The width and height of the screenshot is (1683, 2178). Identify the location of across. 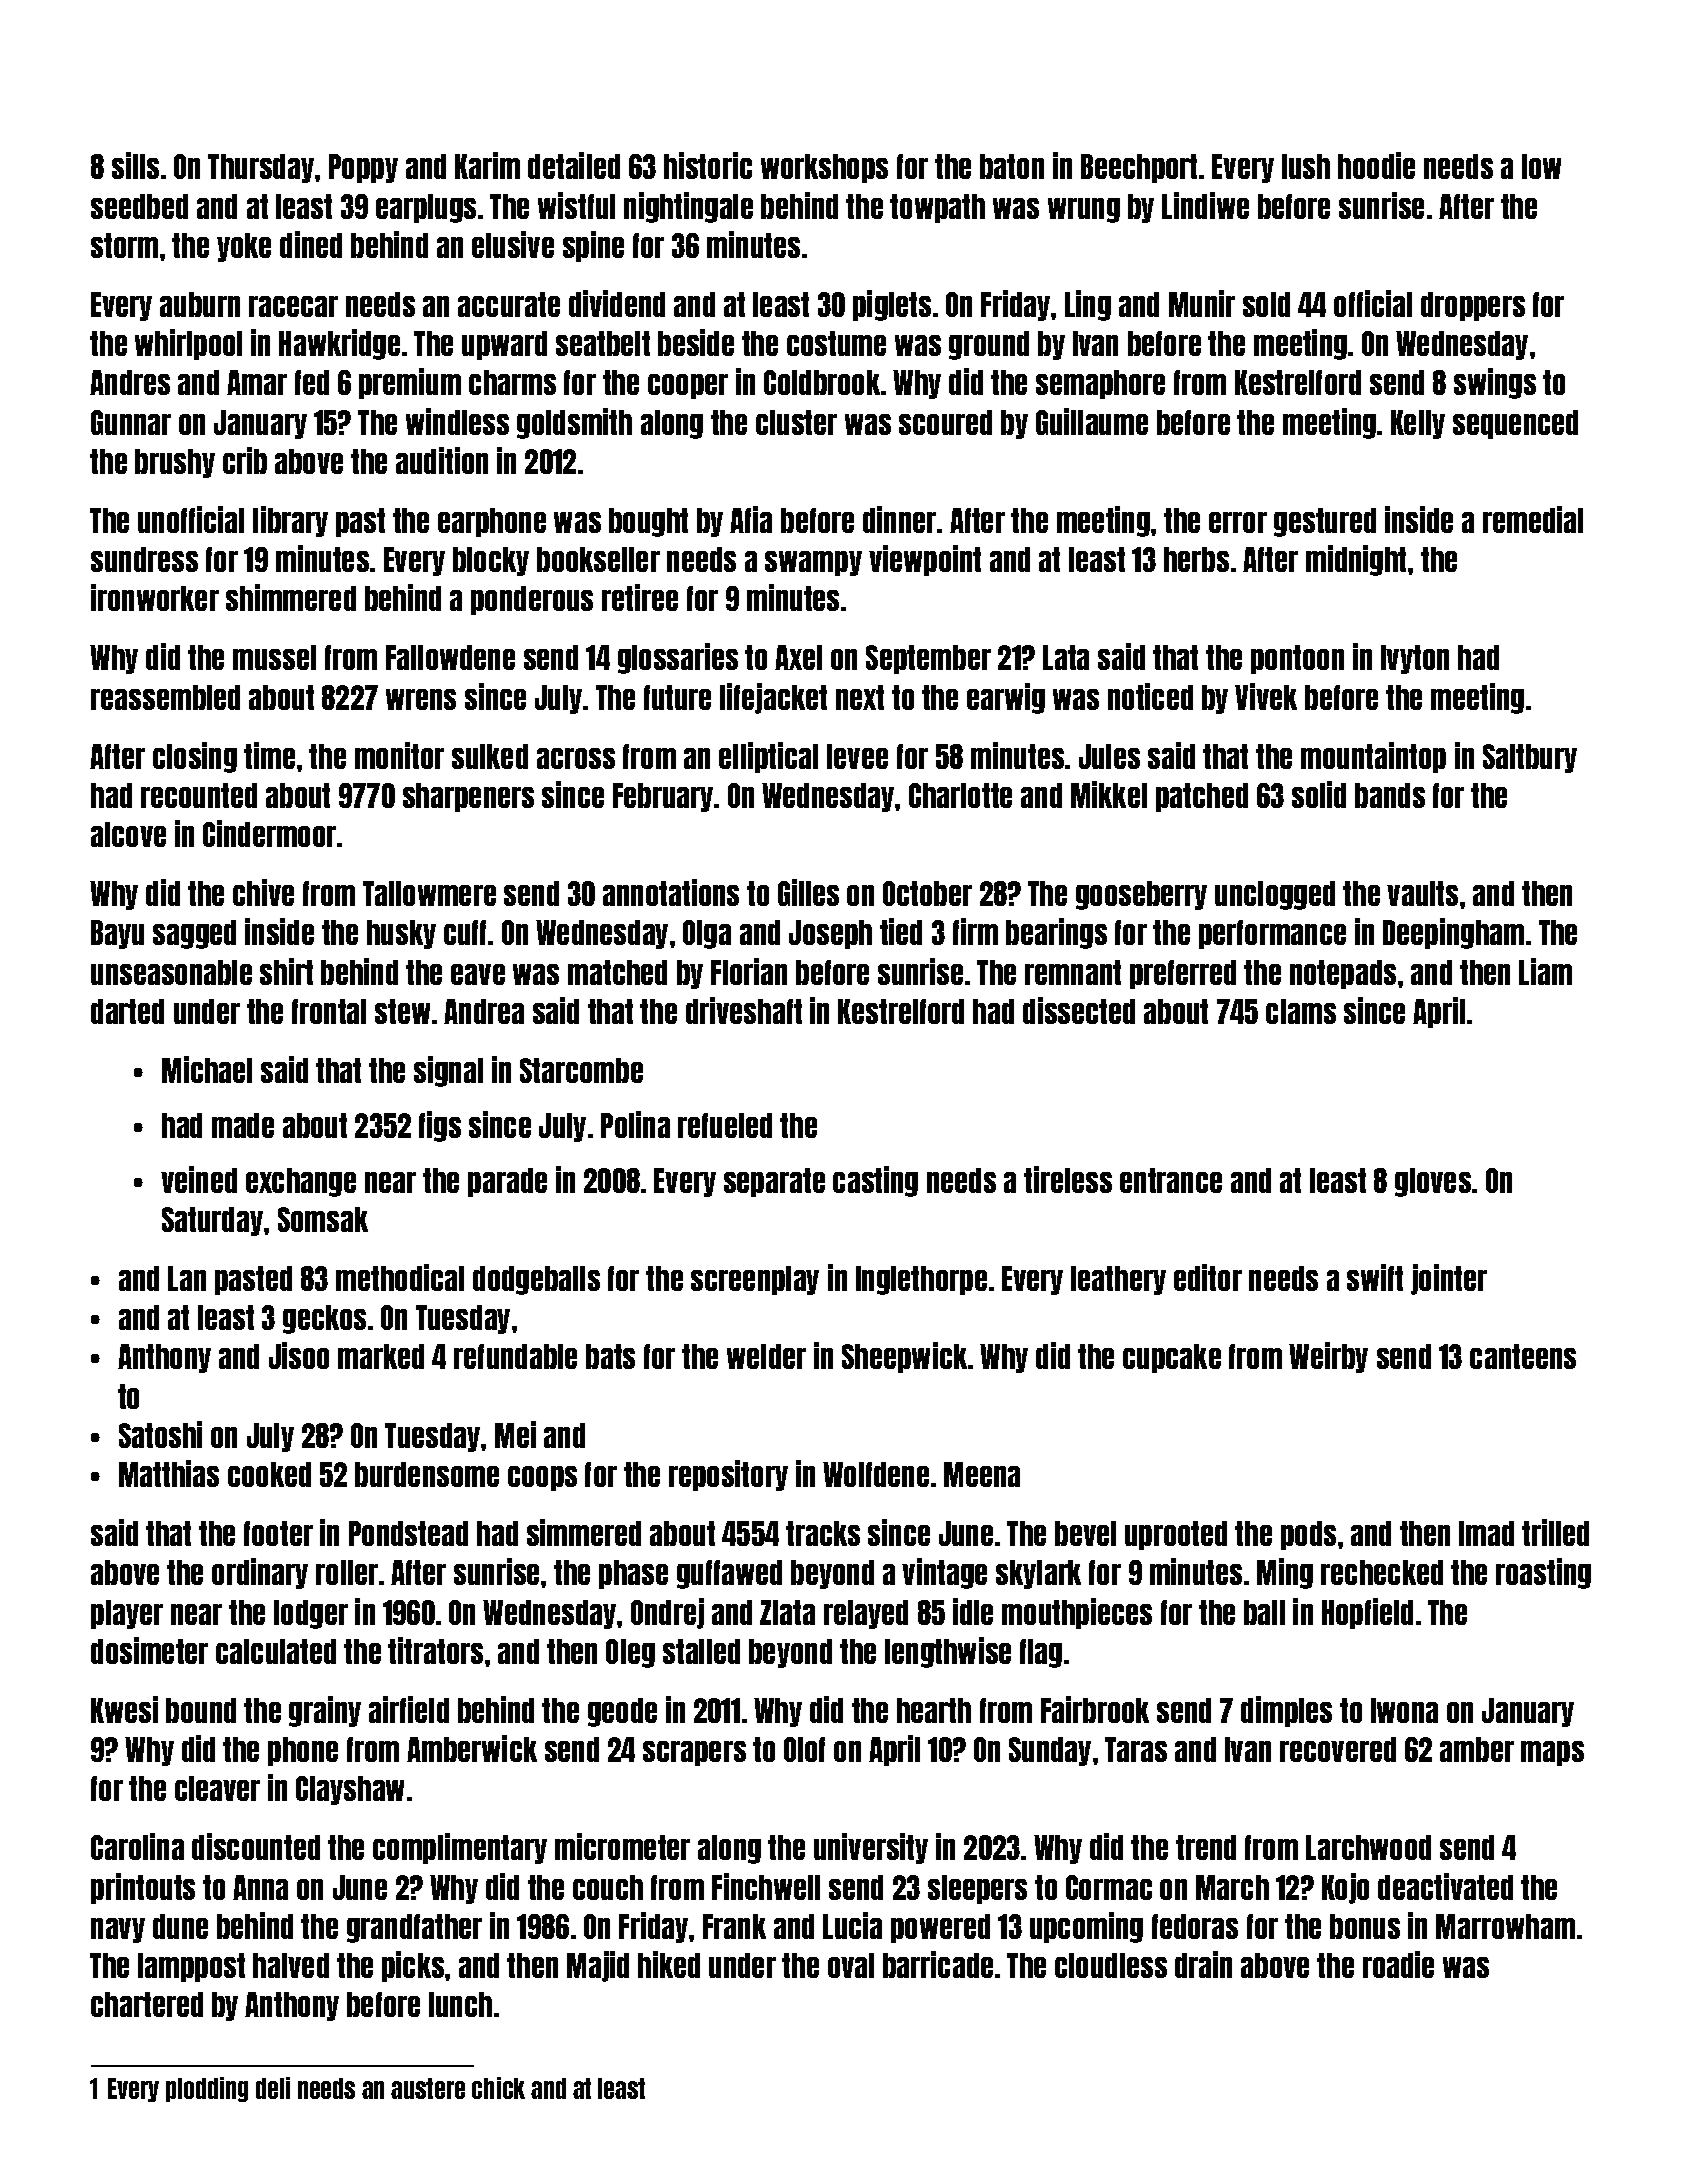
(576, 758).
